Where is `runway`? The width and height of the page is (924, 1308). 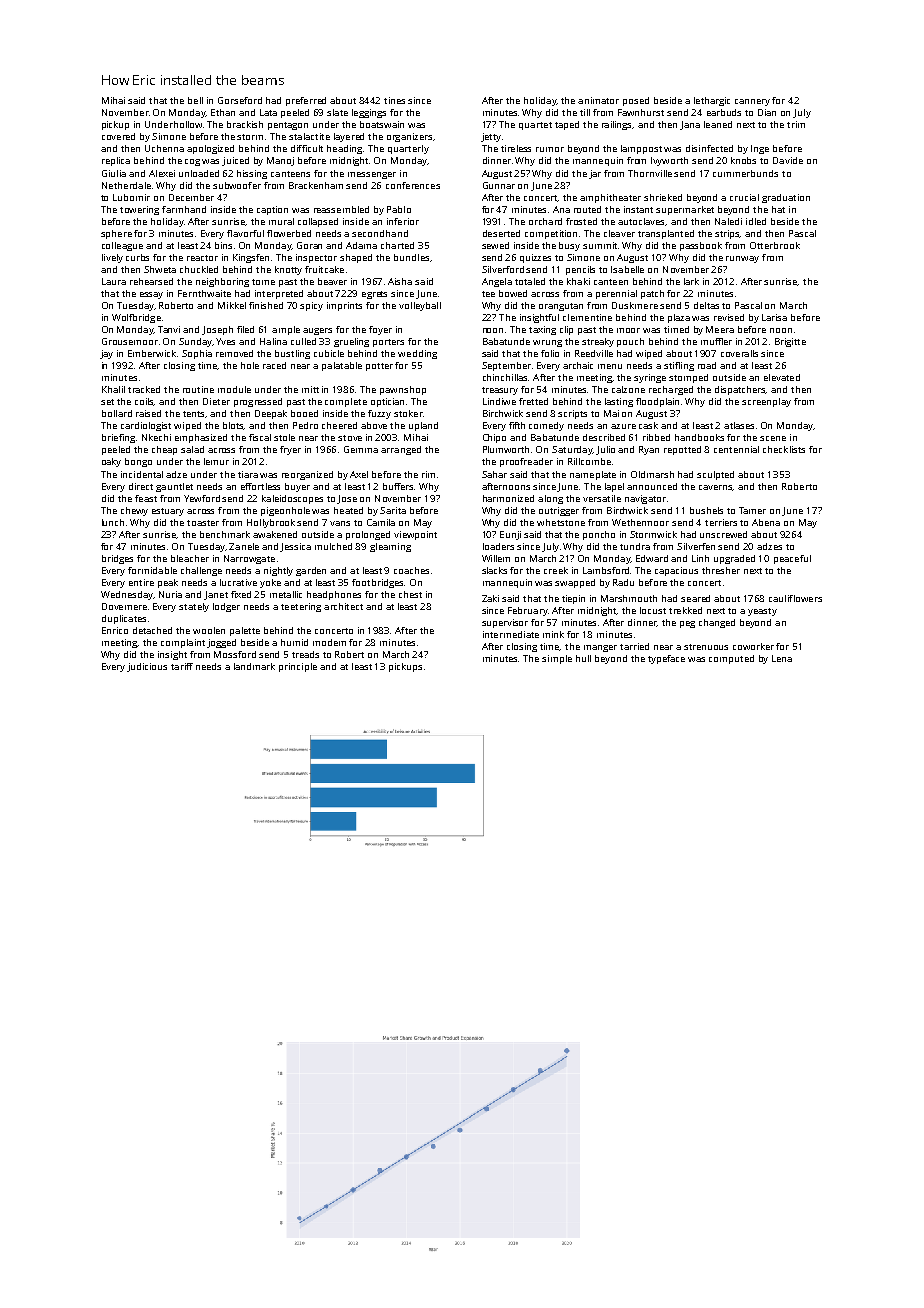 runway is located at coordinates (742, 259).
